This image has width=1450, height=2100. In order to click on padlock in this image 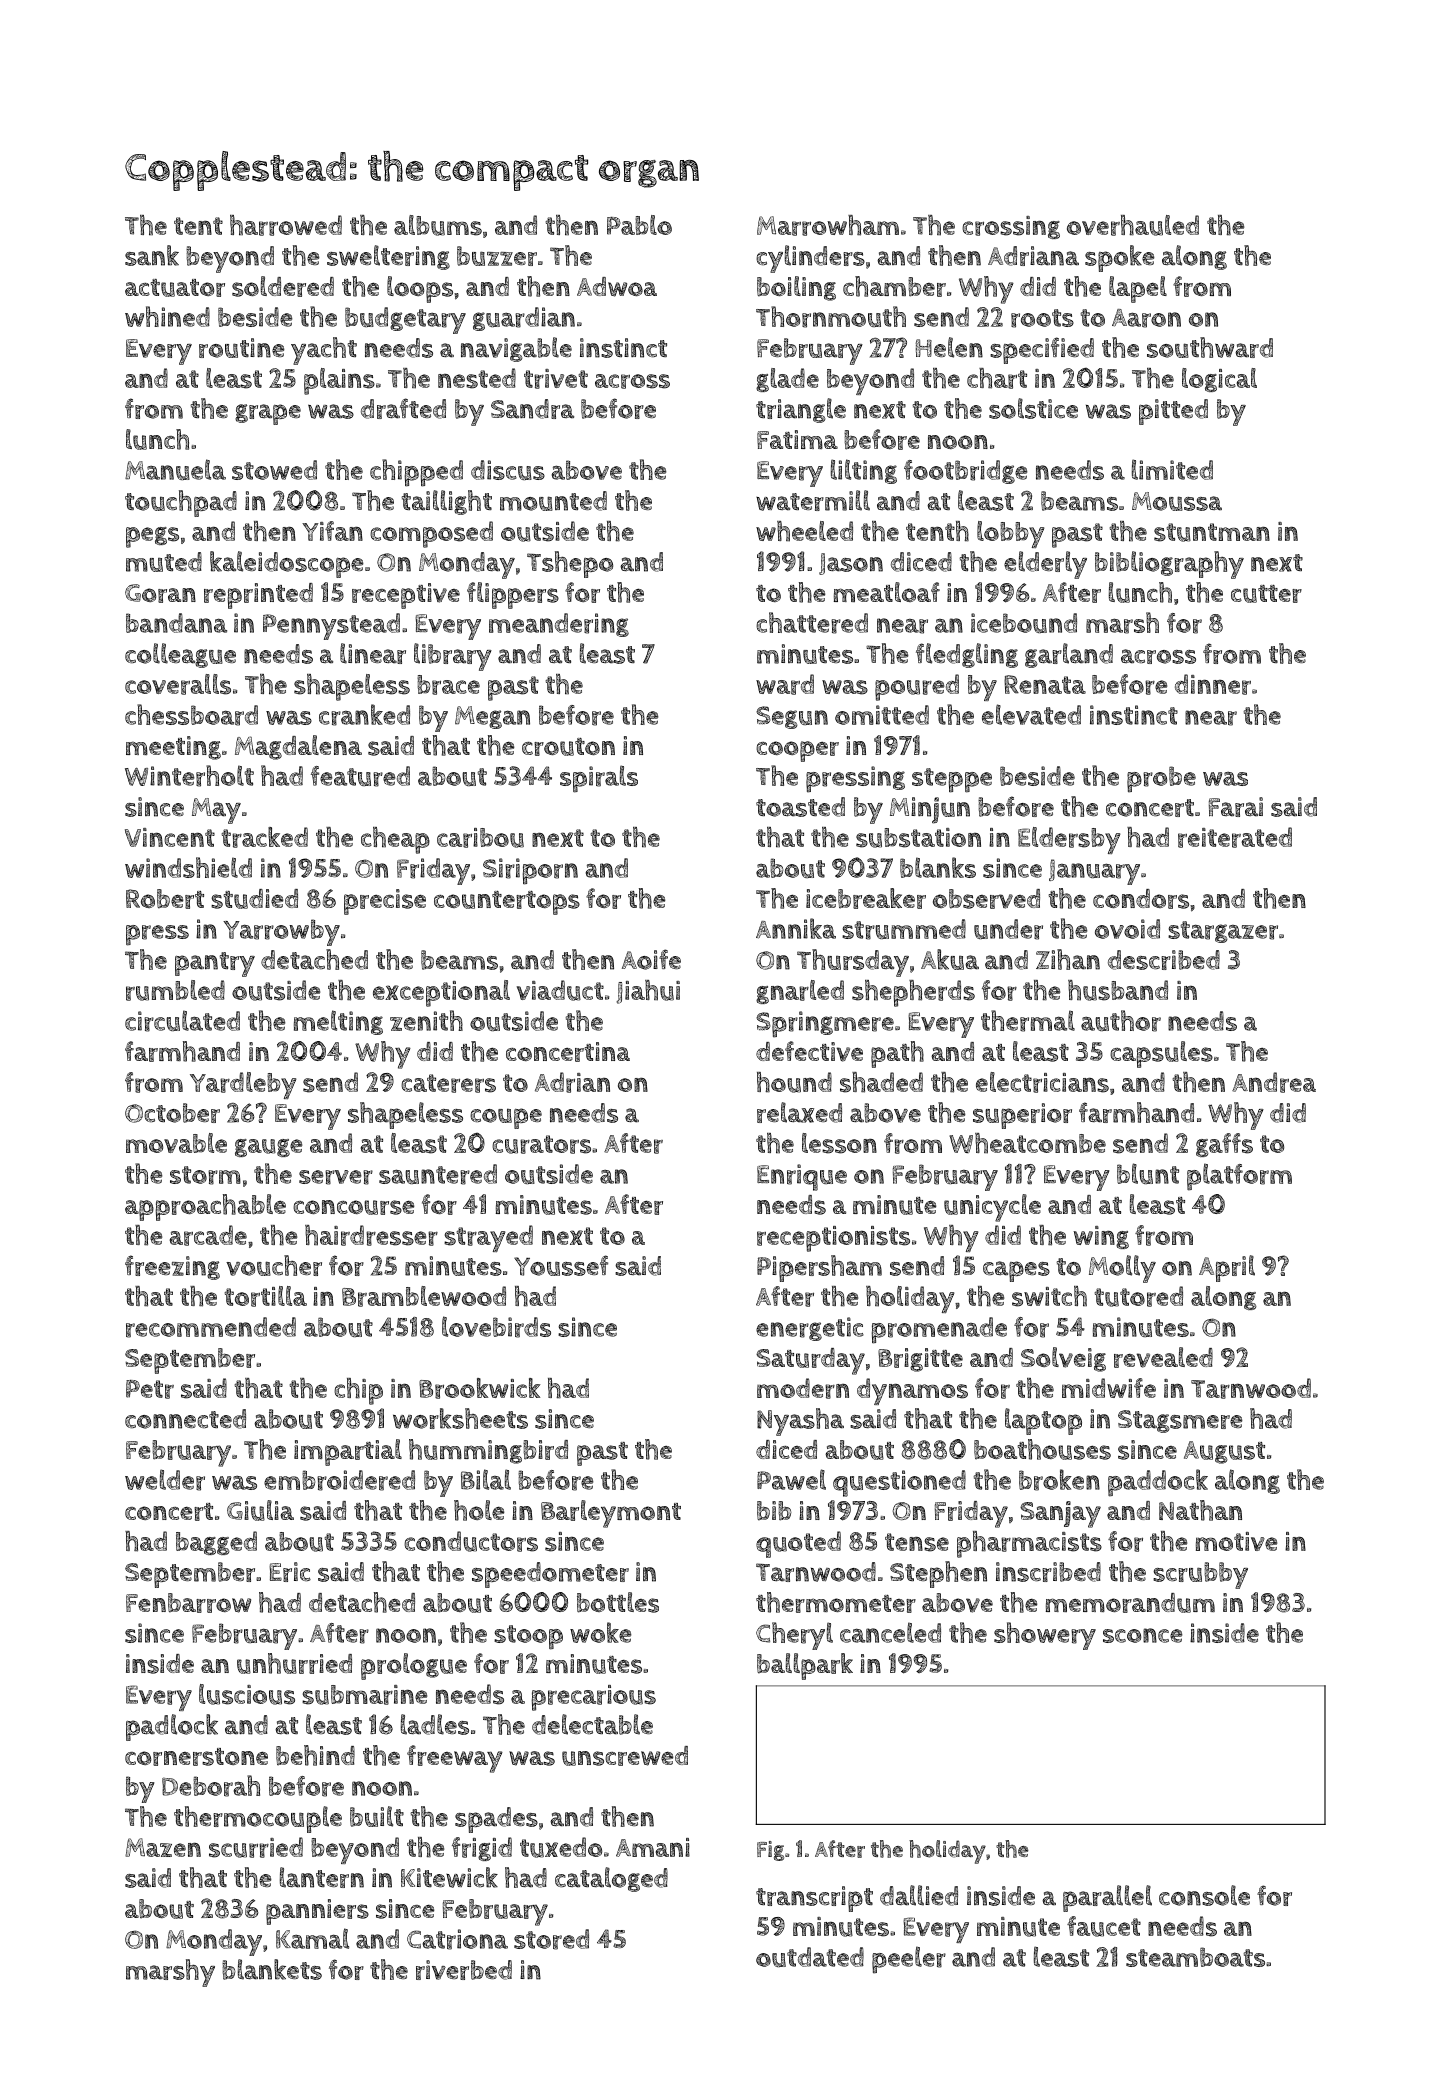, I will do `click(172, 1727)`.
